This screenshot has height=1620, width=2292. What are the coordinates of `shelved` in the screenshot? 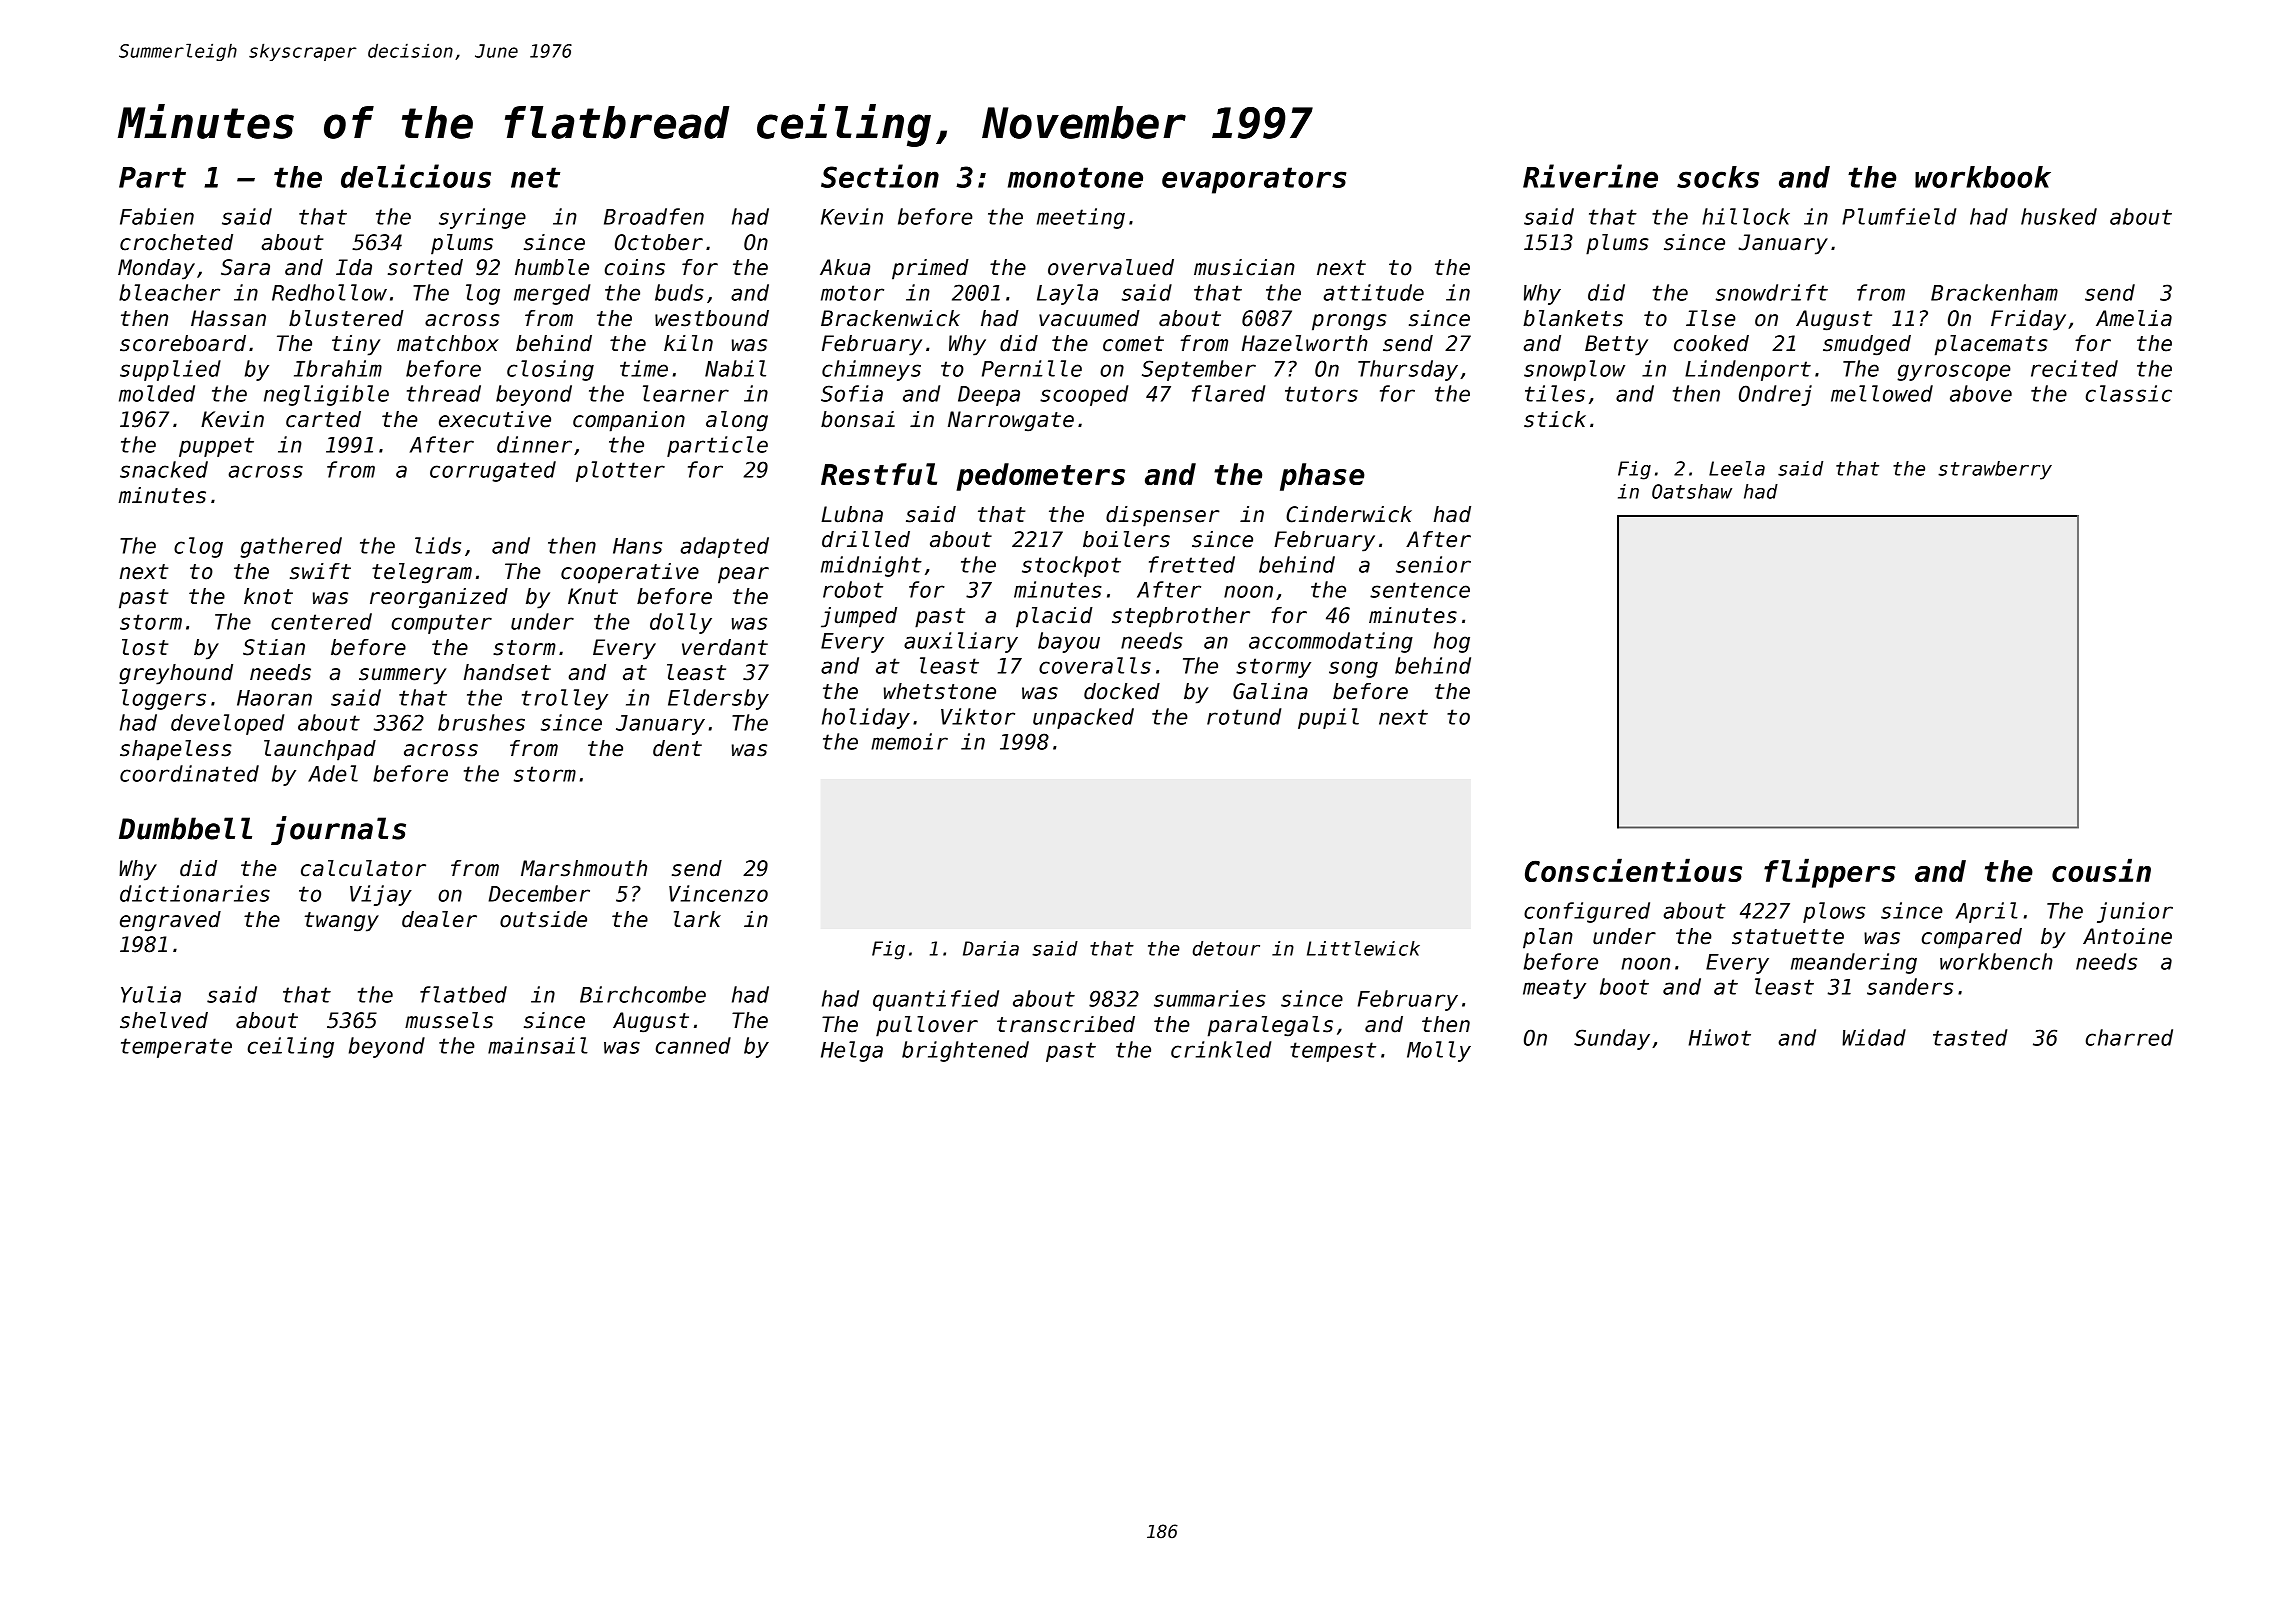 It's located at (164, 1020).
